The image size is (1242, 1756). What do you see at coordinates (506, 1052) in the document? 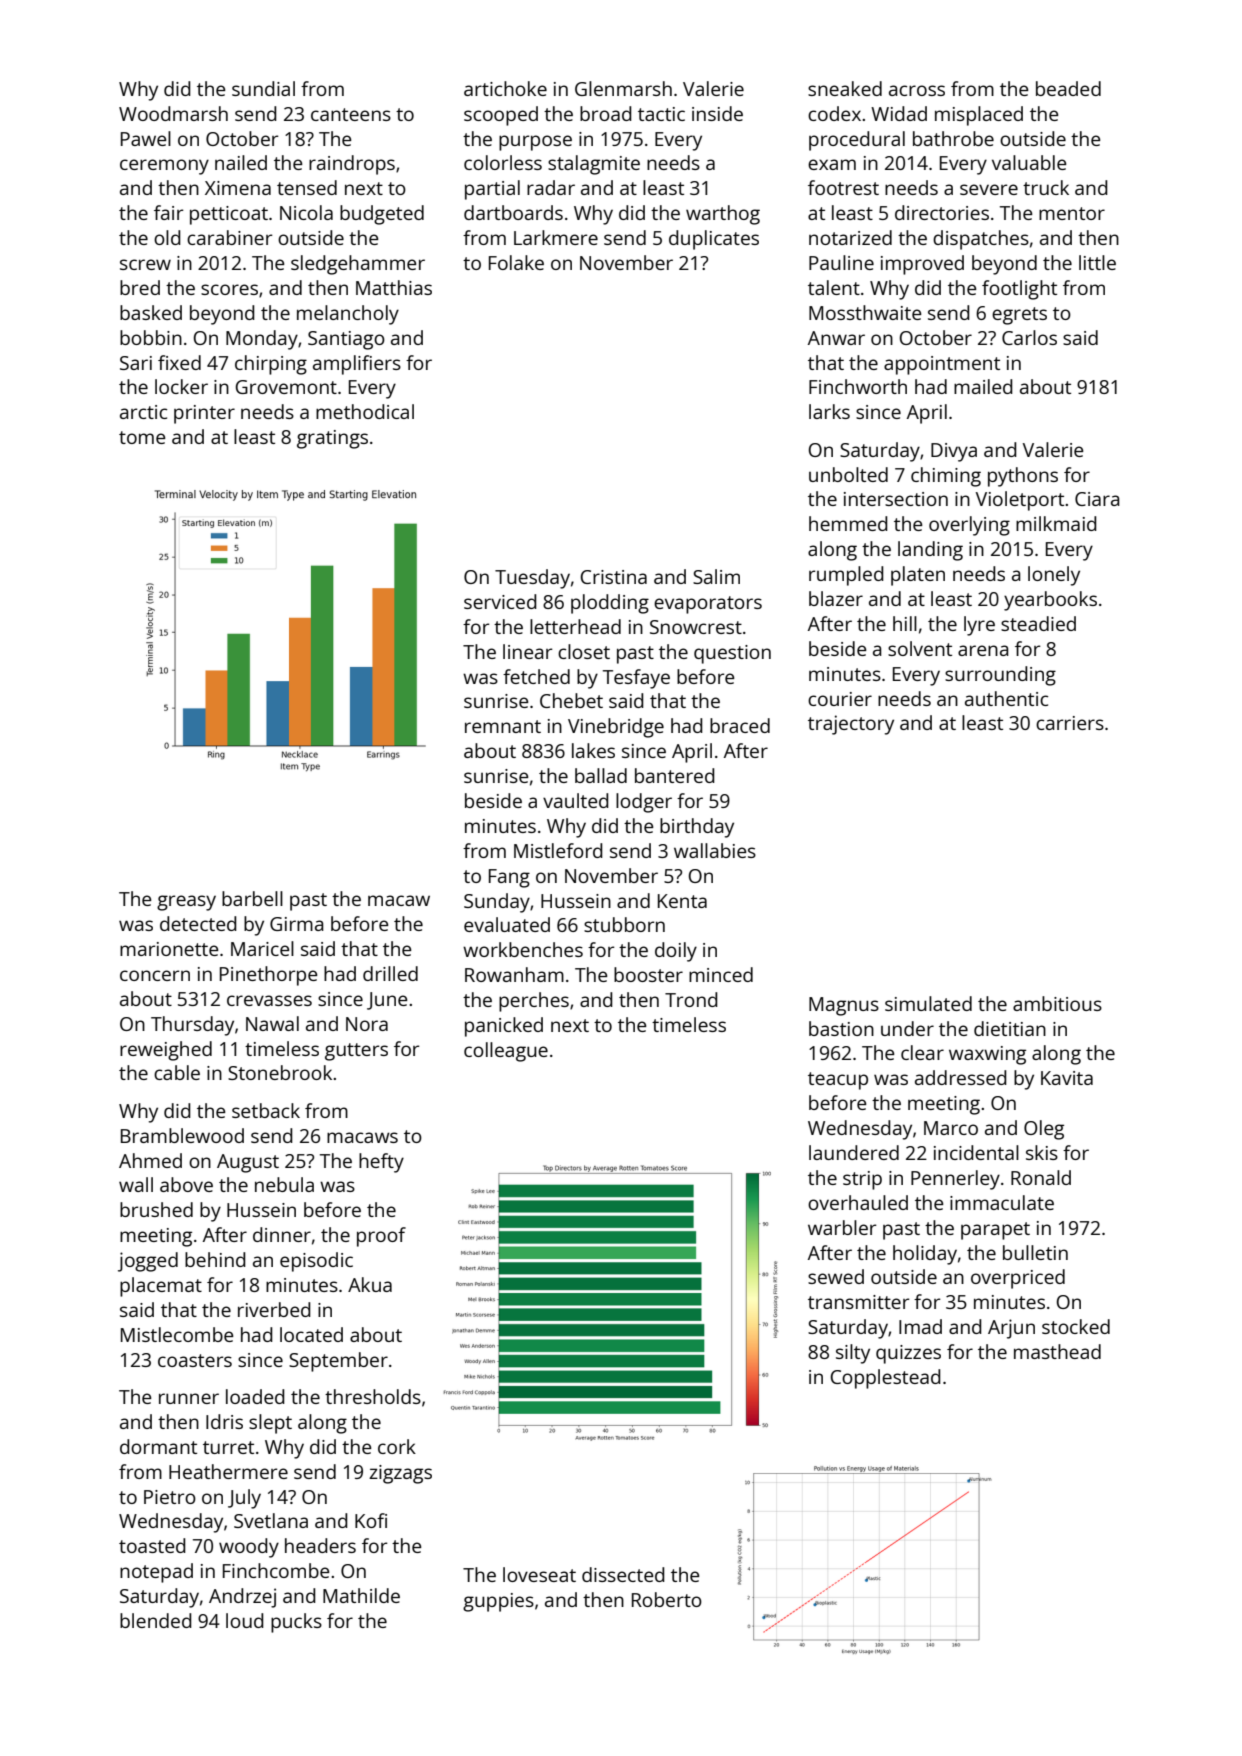
I see `colleague` at bounding box center [506, 1052].
